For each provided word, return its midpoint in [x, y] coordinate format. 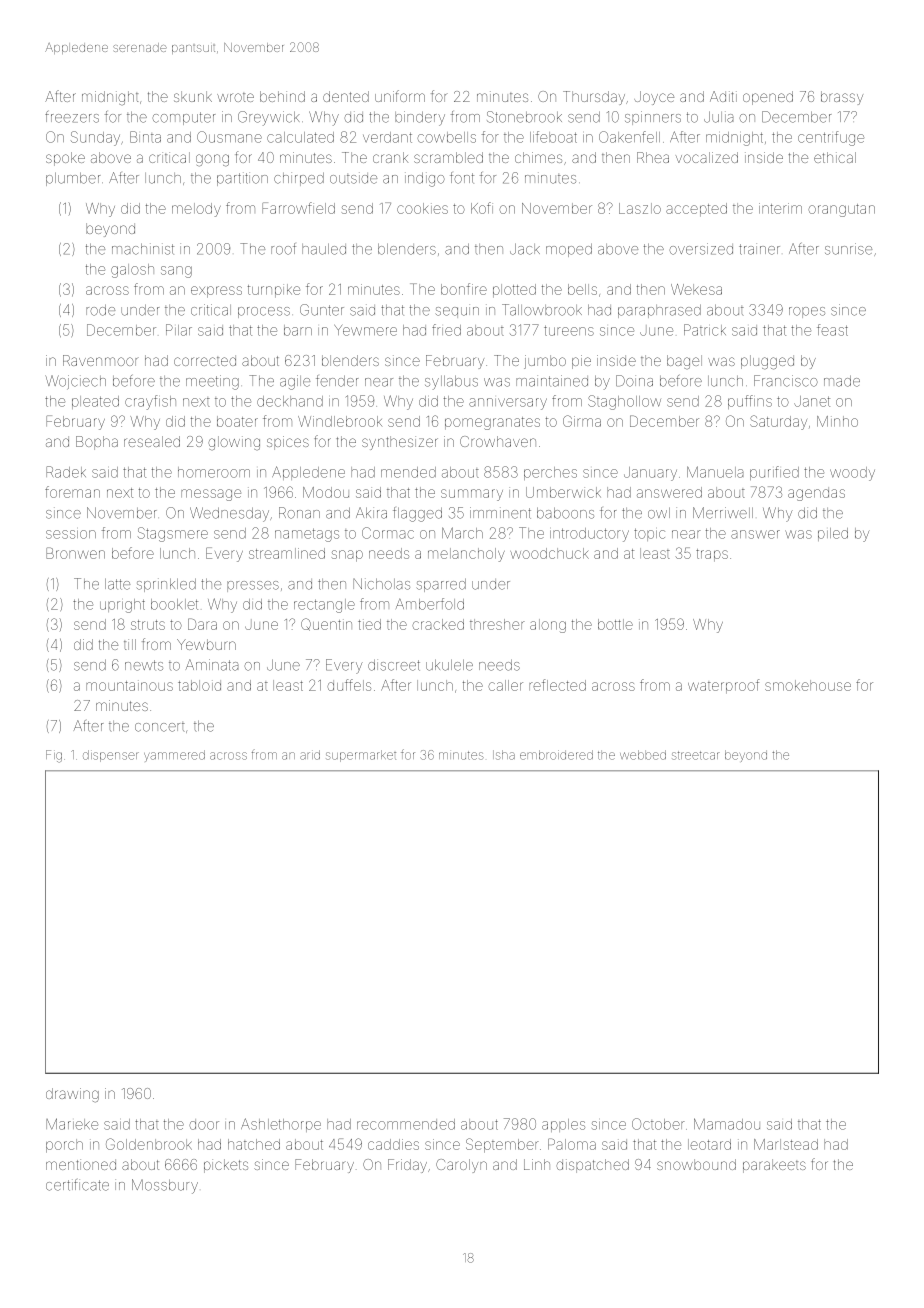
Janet [812, 401]
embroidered [556, 755]
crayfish [150, 402]
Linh [537, 1164]
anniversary [508, 404]
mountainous [129, 686]
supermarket [361, 756]
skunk [193, 96]
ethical [835, 157]
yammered [174, 756]
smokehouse [808, 685]
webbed [643, 755]
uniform [400, 96]
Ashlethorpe [281, 1125]
